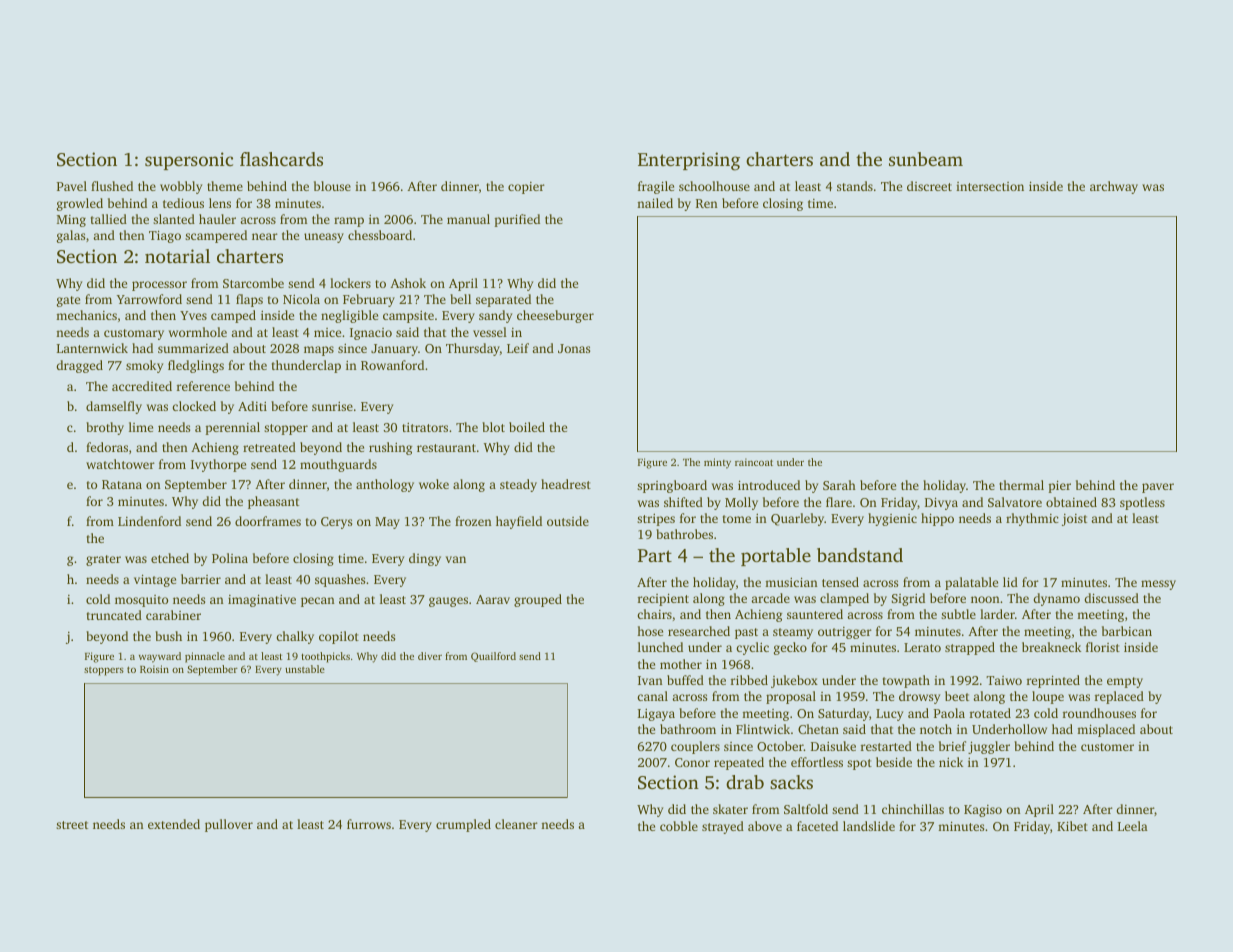 Image resolution: width=1233 pixels, height=952 pixels. I want to click on February, so click(369, 300).
